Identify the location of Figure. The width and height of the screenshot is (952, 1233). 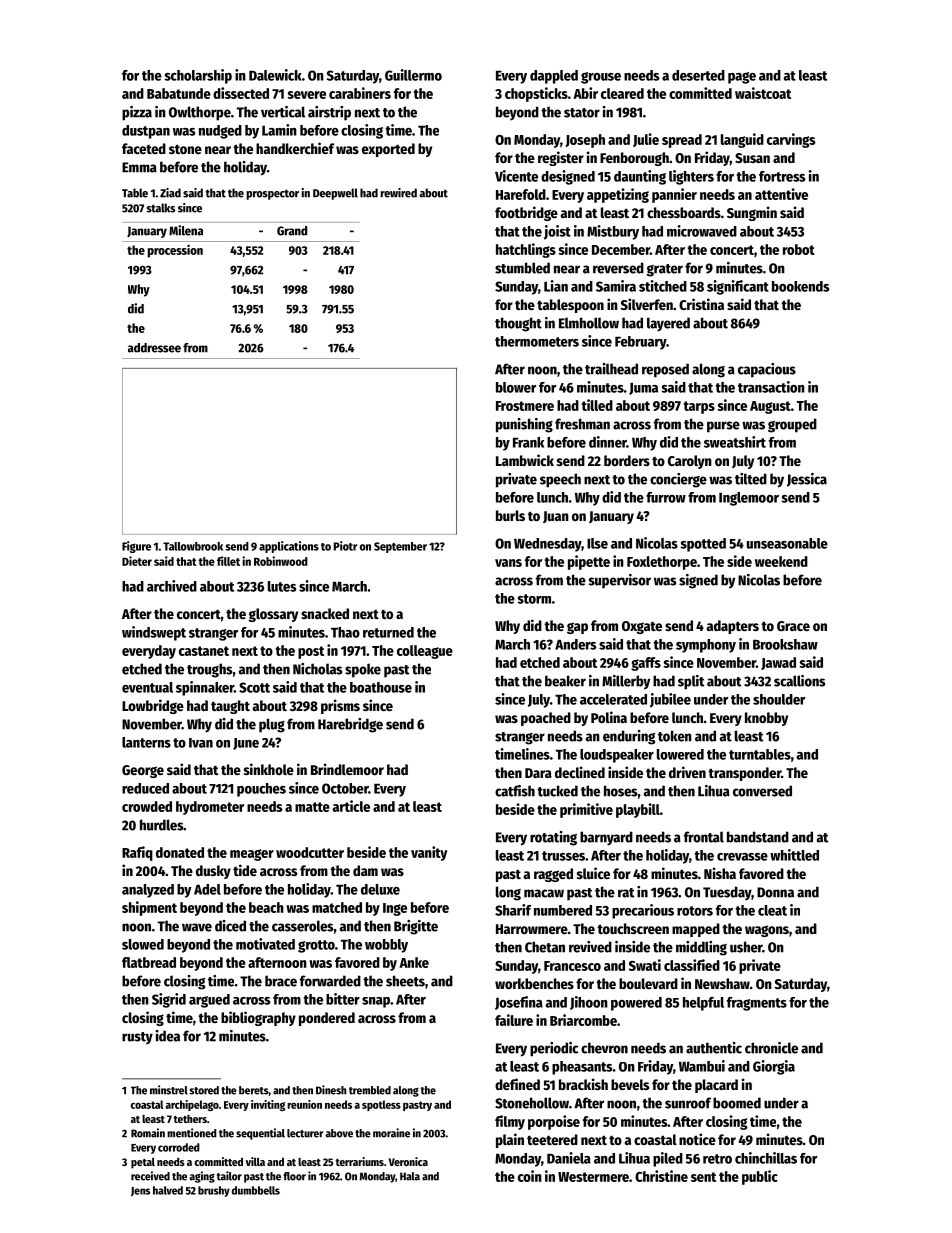
(136, 547).
